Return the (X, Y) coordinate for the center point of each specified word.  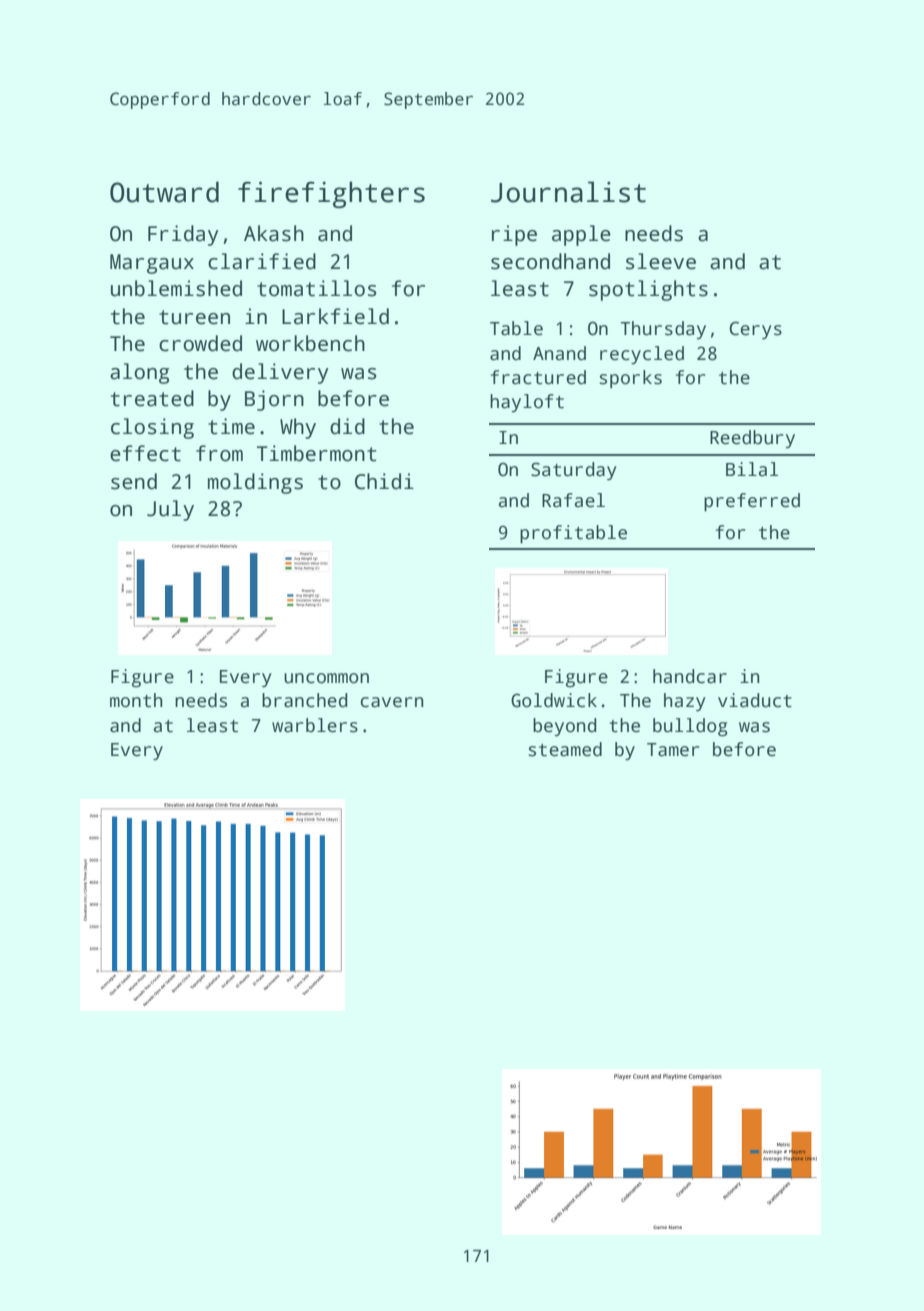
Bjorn (274, 400)
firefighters (331, 194)
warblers (315, 725)
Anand (559, 353)
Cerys (755, 330)
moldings (255, 483)
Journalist (568, 192)
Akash (274, 233)
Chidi (384, 481)
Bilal (752, 469)
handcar (690, 676)
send (134, 481)
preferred (752, 502)
